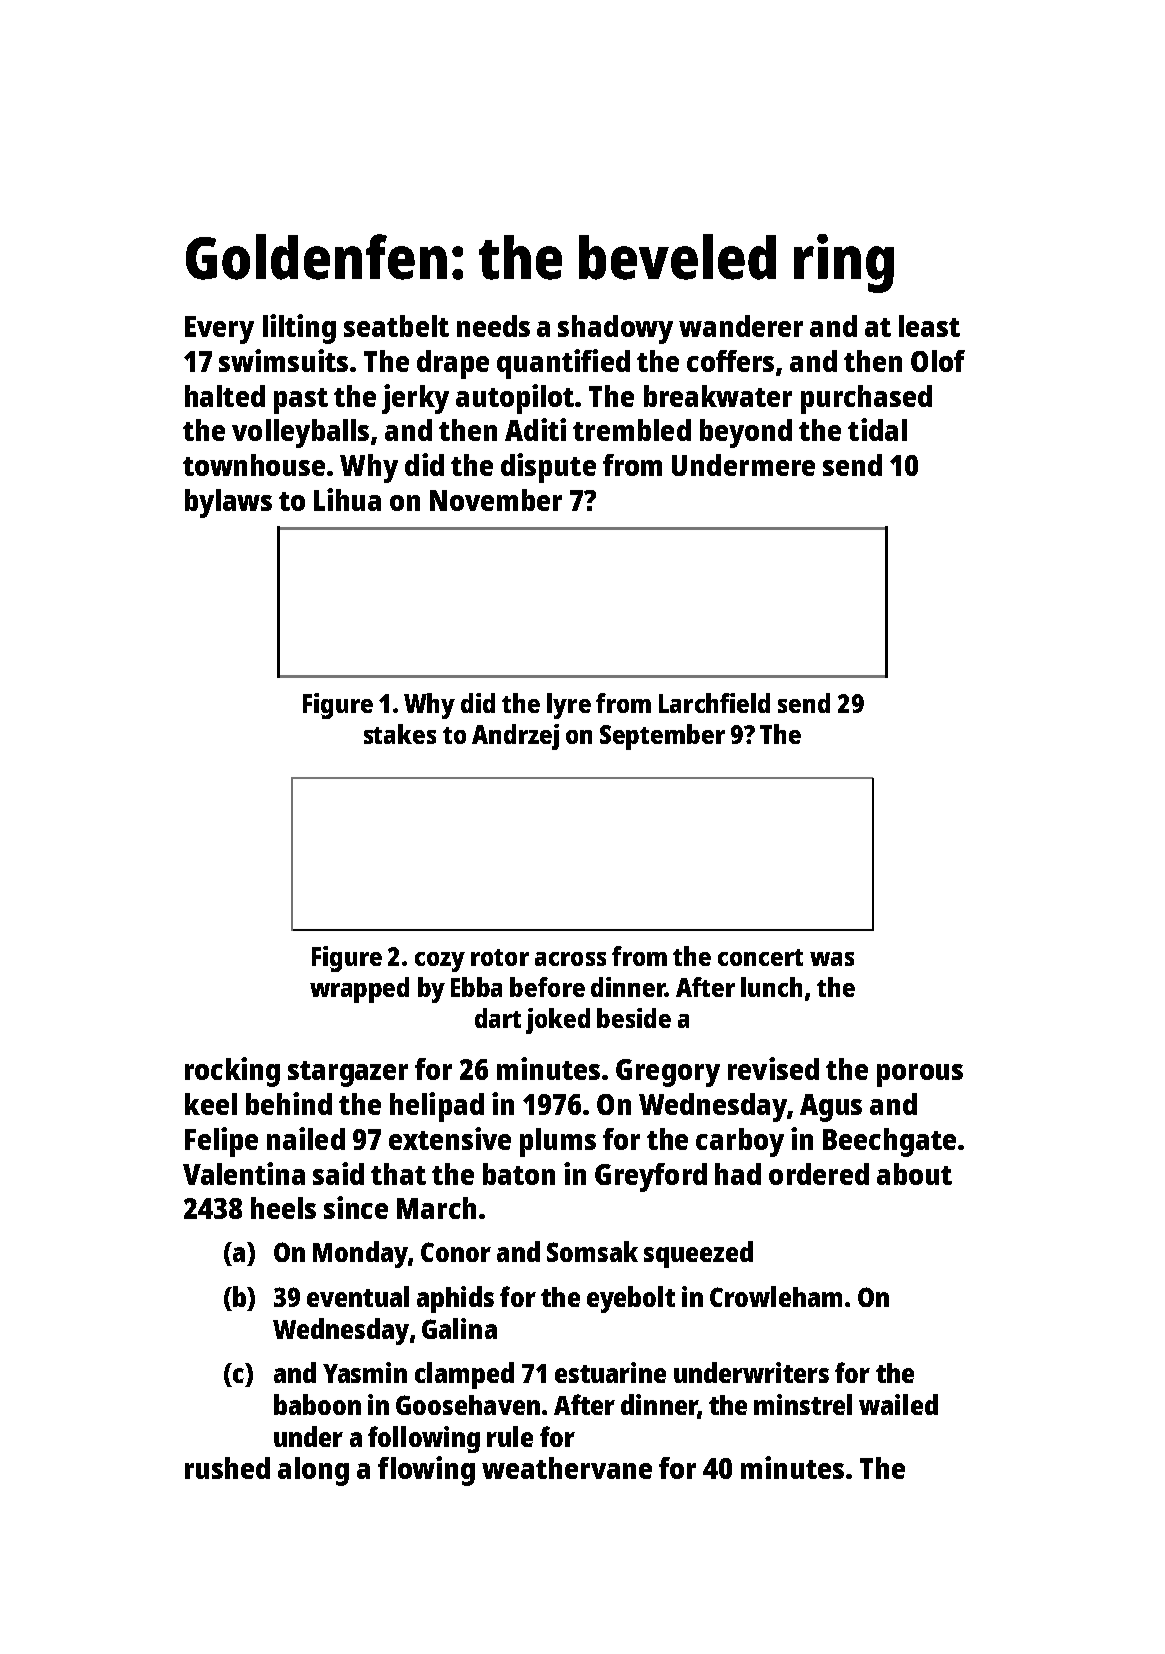  Describe the element at coordinates (283, 1208) in the screenshot. I see `heels` at that location.
